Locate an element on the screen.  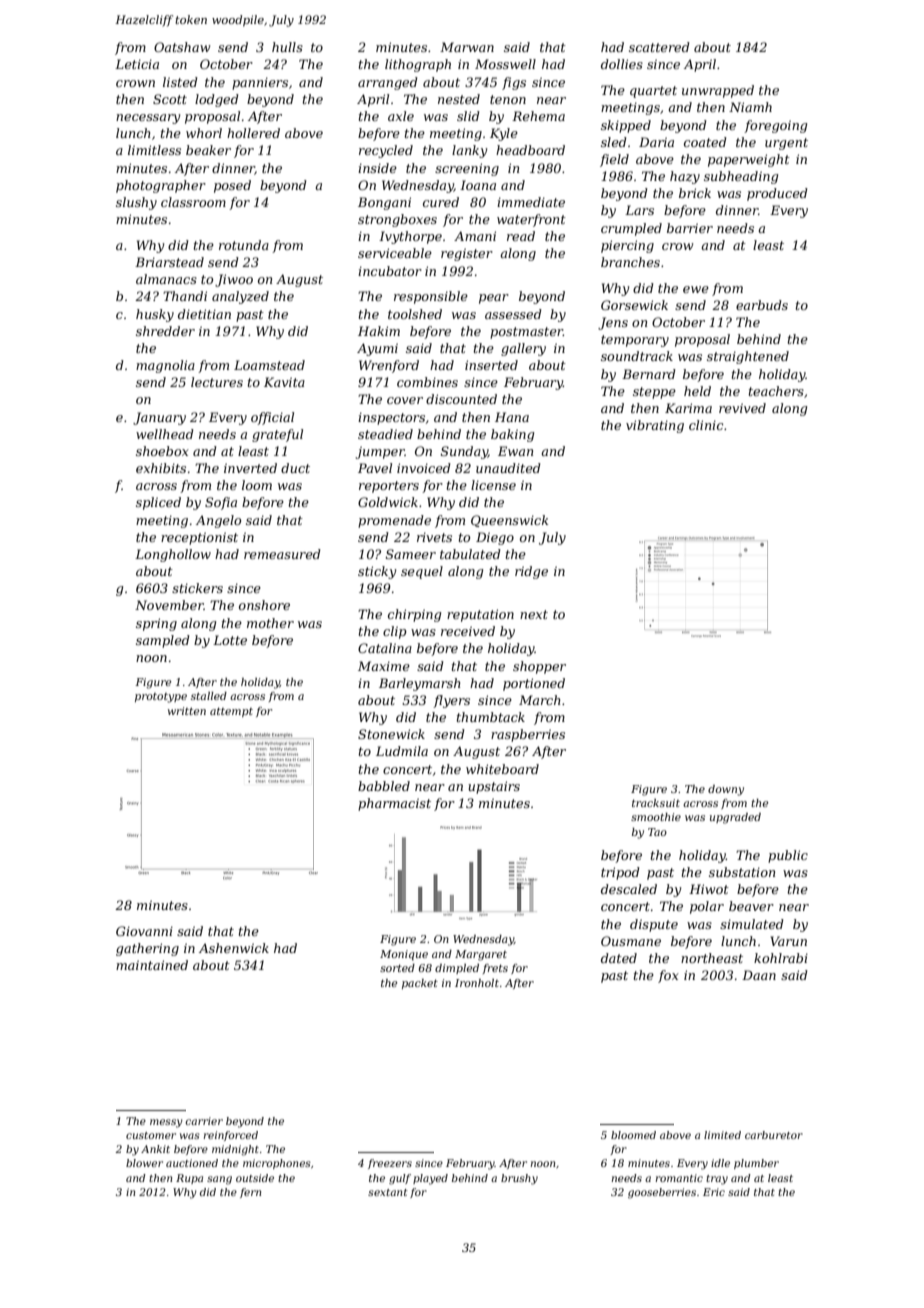
recycled is located at coordinates (386, 151).
